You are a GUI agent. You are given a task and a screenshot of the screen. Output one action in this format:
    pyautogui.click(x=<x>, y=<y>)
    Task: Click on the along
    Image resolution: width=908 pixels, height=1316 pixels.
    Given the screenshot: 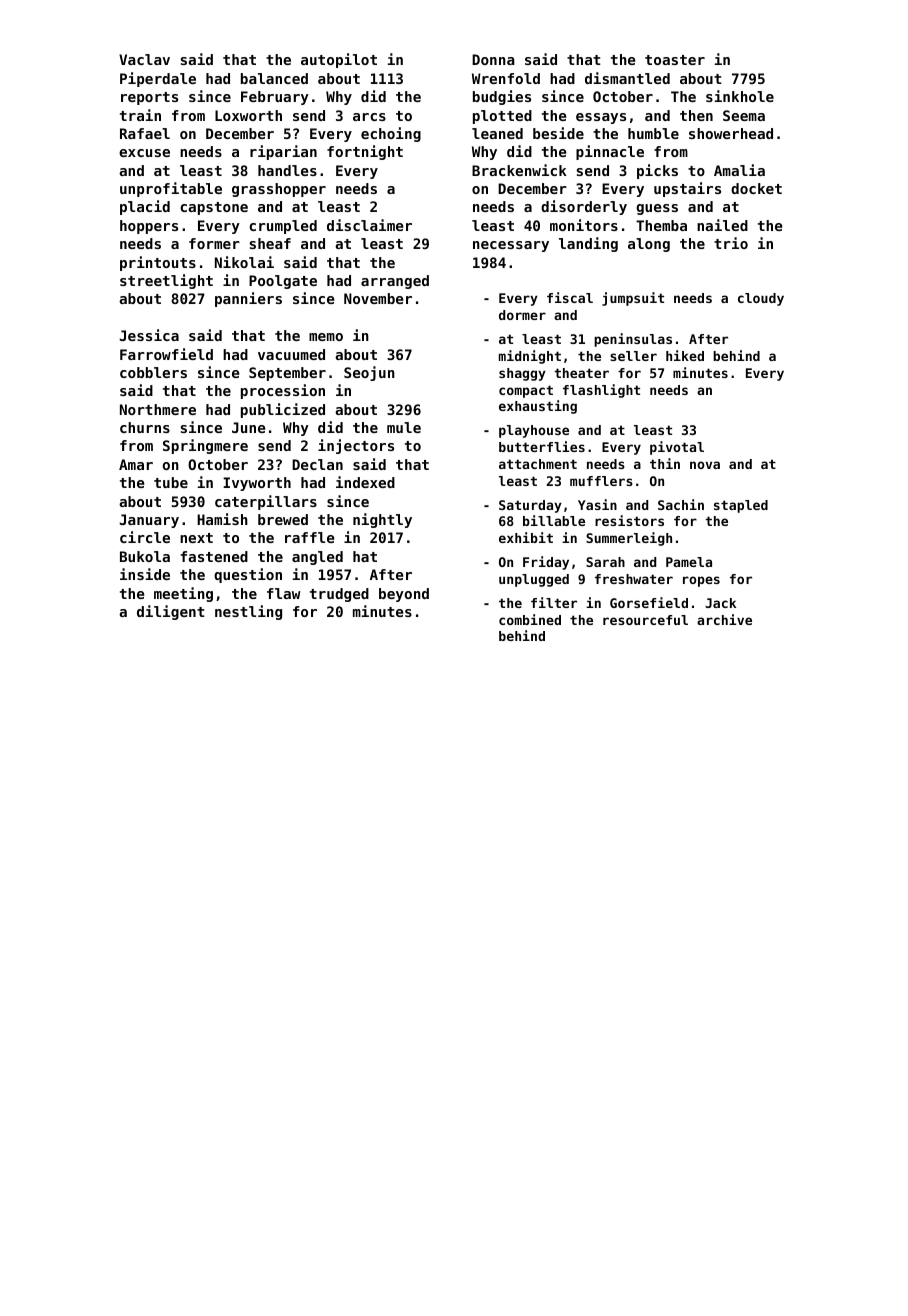 What is the action you would take?
    pyautogui.click(x=649, y=245)
